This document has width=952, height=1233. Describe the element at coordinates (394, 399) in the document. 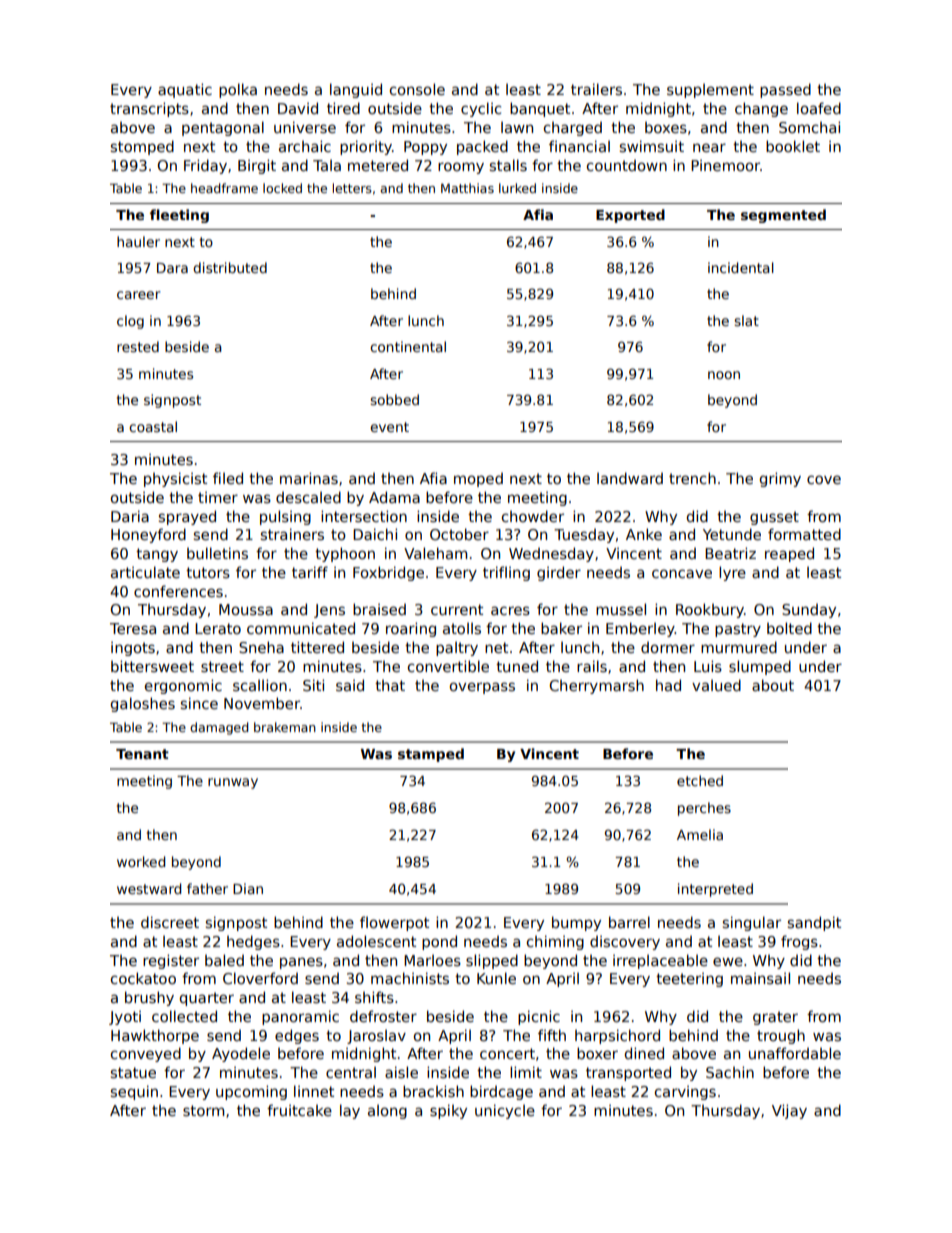

I see `sobbed` at that location.
